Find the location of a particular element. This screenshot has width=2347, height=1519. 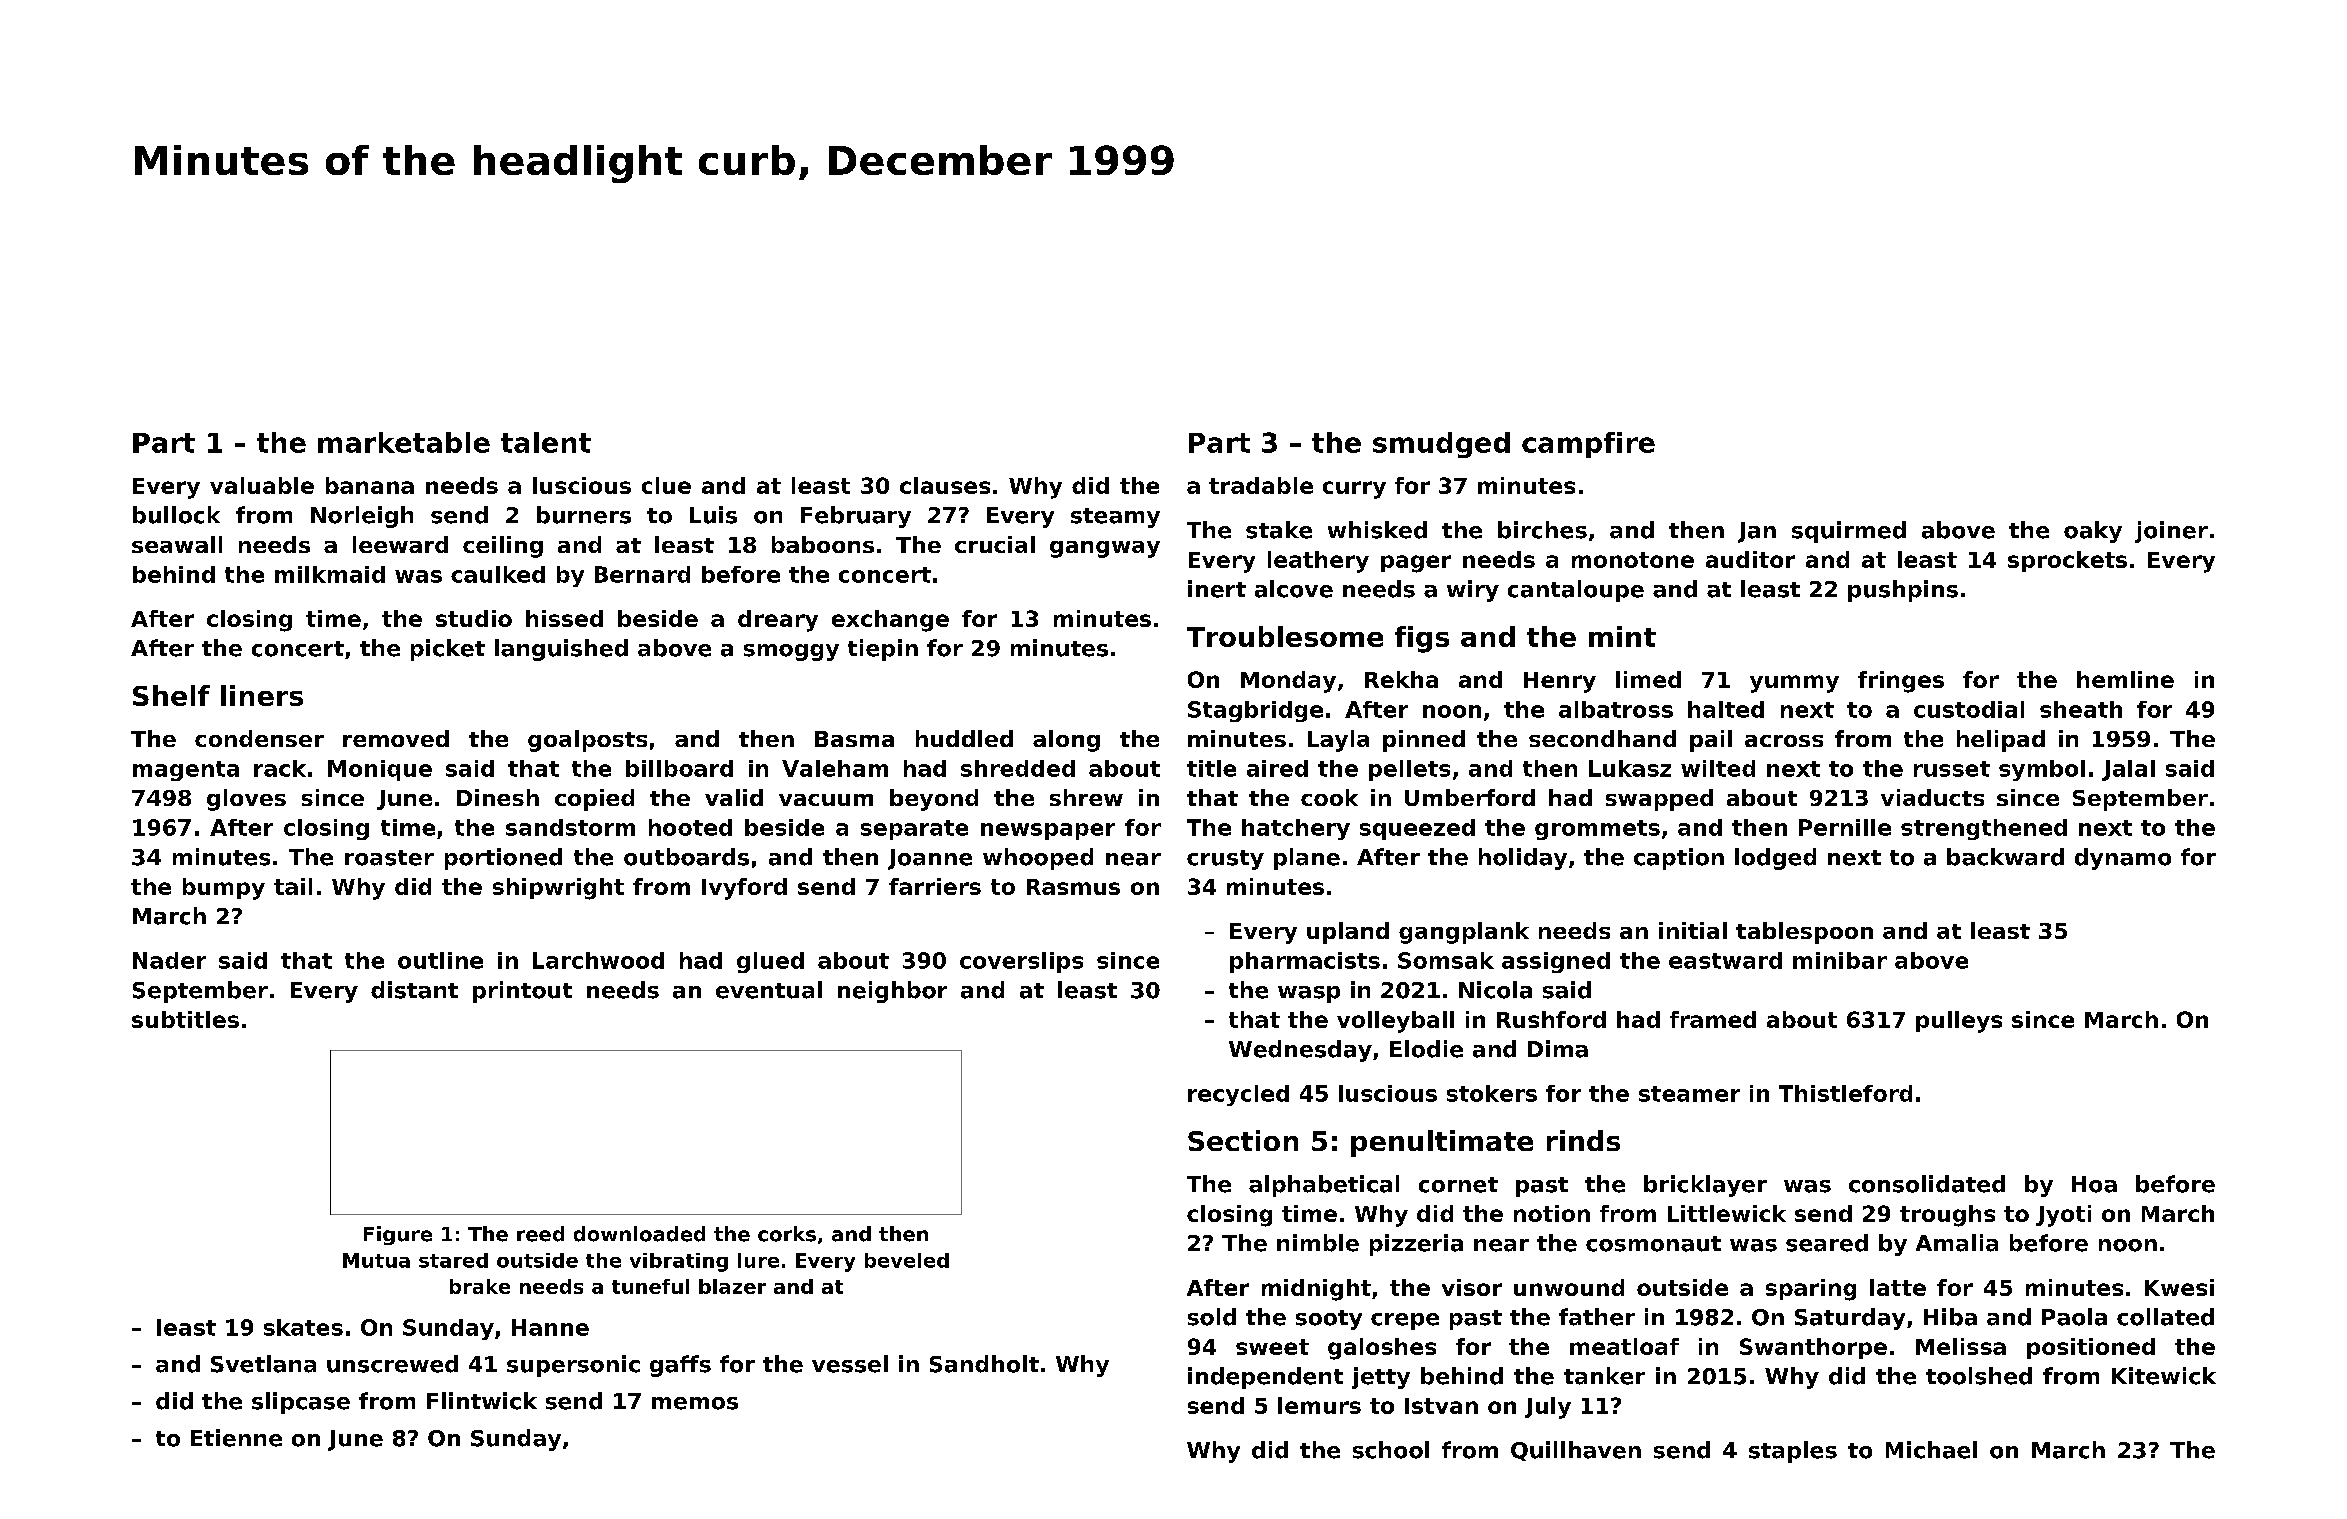

Swanthorpe is located at coordinates (1813, 1348).
